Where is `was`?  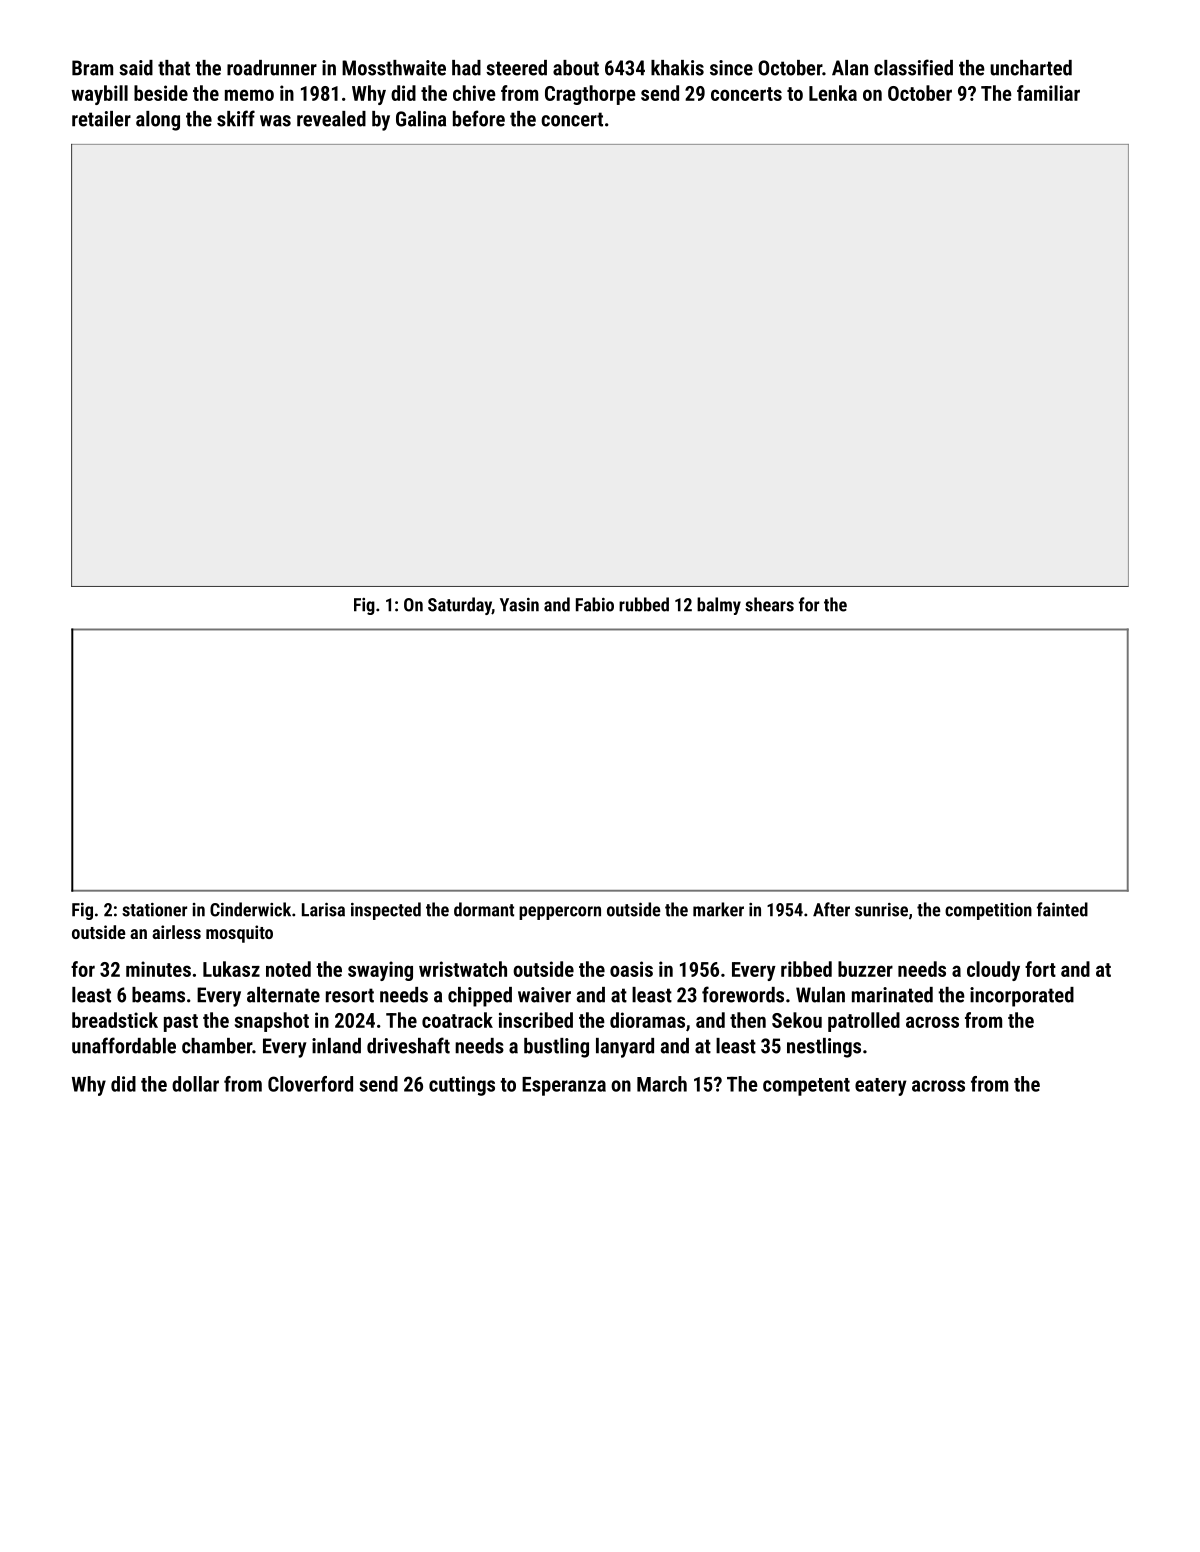
was is located at coordinates (275, 121).
